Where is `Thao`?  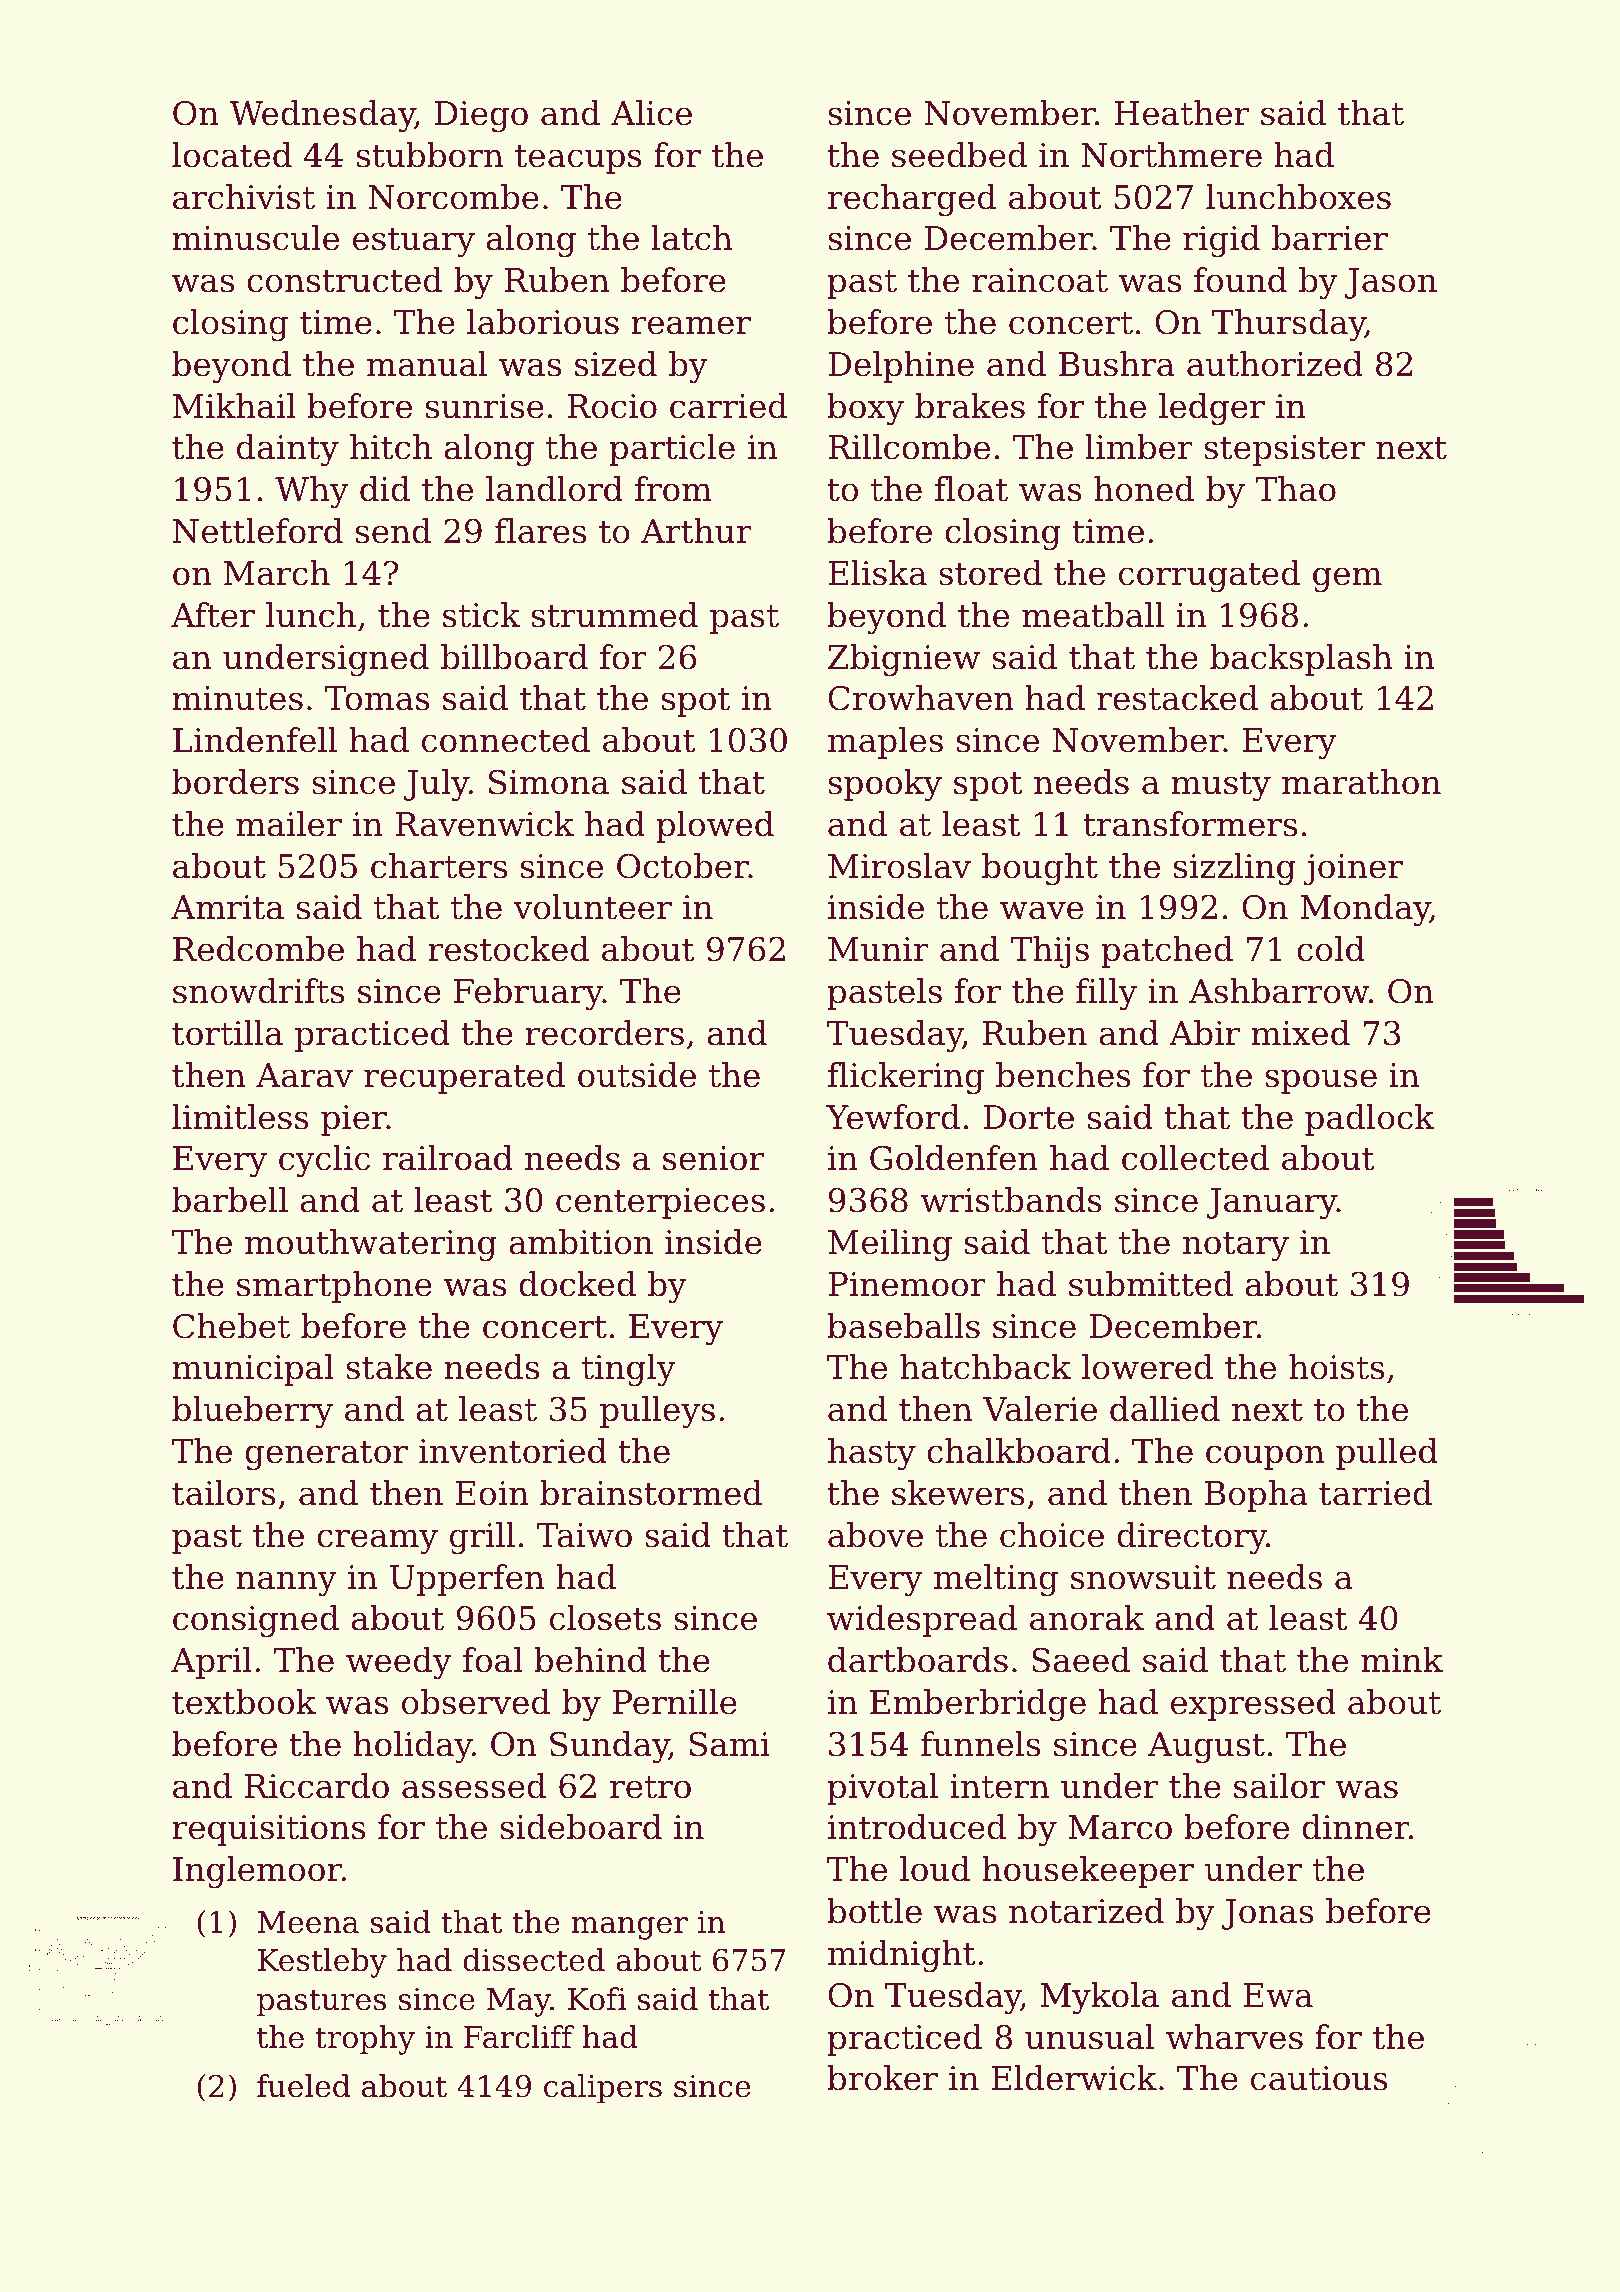
Thao is located at coordinates (1295, 489).
